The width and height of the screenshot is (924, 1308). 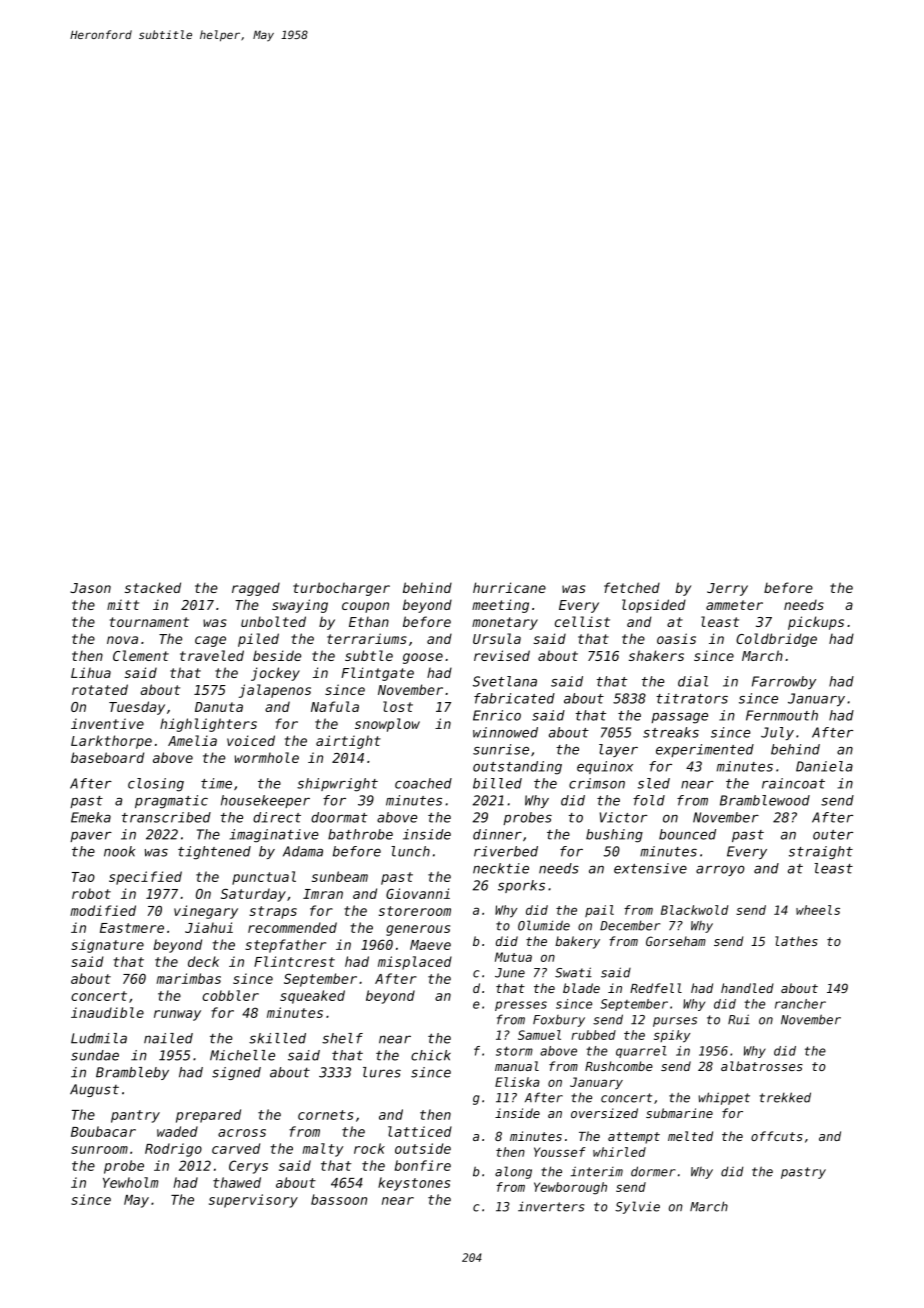 What do you see at coordinates (724, 1098) in the screenshot?
I see `whippet` at bounding box center [724, 1098].
